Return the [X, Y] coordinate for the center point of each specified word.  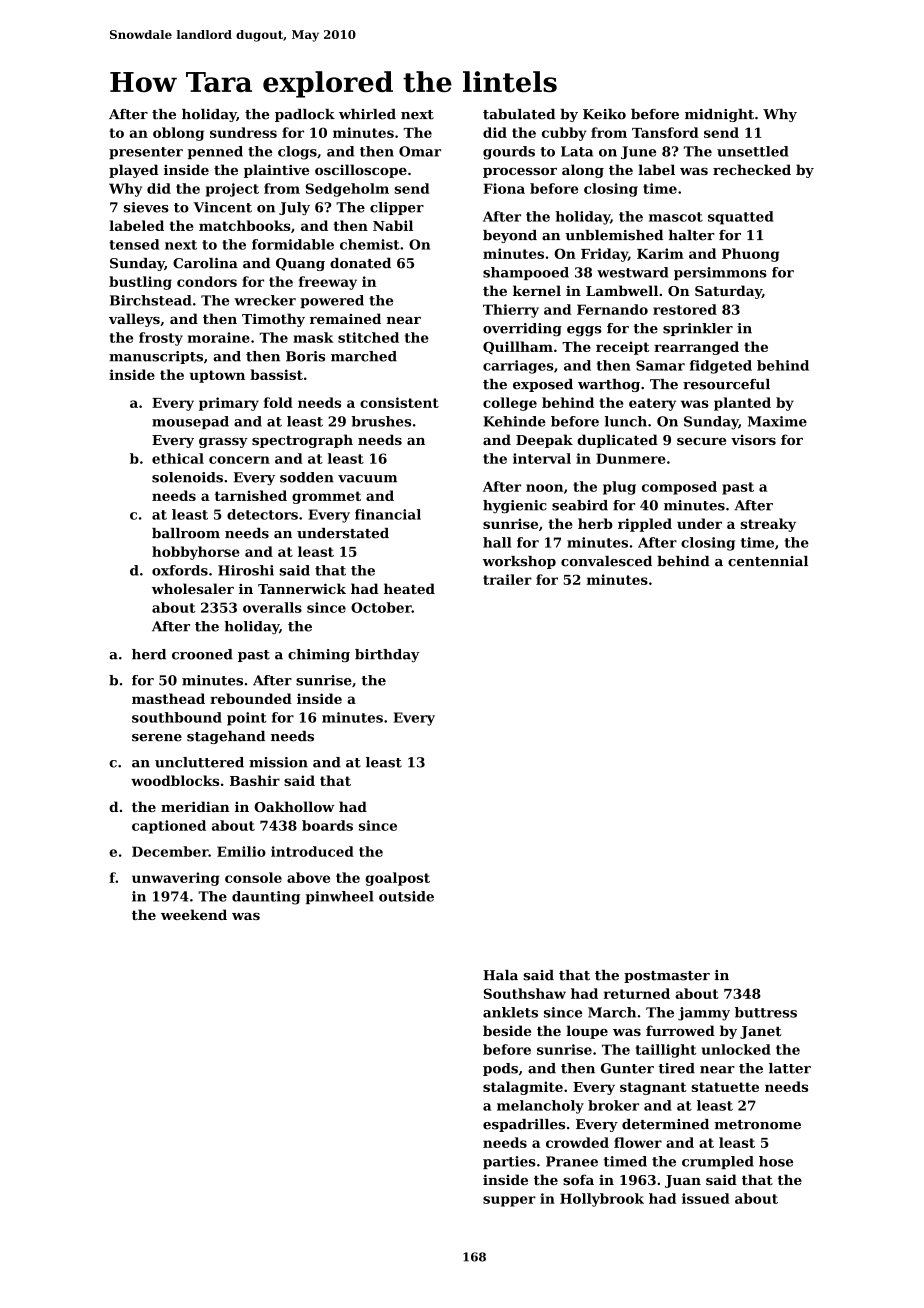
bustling [140, 283]
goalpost [397, 879]
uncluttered [199, 762]
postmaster [667, 977]
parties [509, 1162]
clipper [397, 208]
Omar [420, 151]
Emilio [241, 851]
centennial [768, 561]
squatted [741, 218]
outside [406, 896]
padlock [305, 115]
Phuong [750, 255]
